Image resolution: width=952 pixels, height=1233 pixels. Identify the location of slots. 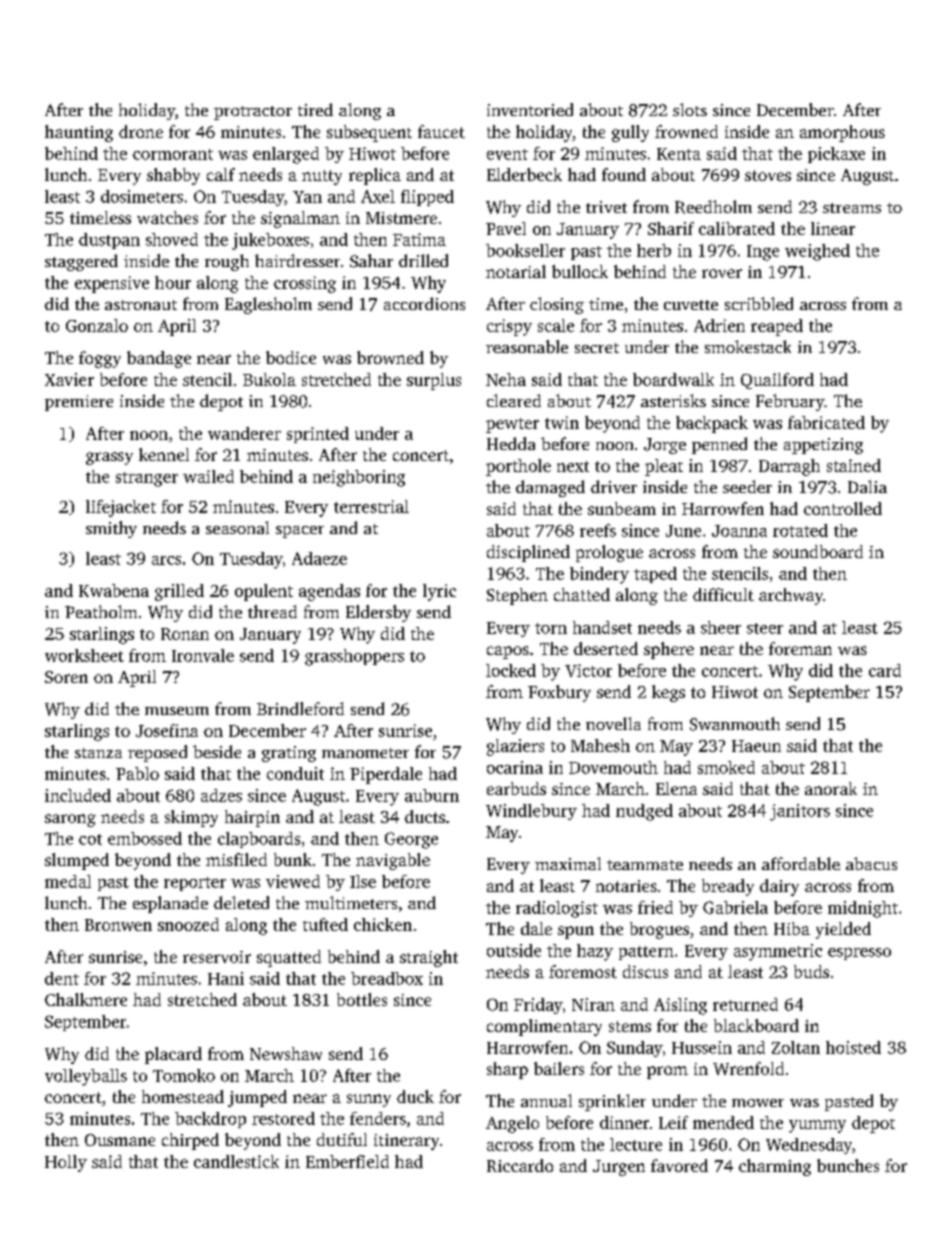
(690, 109).
